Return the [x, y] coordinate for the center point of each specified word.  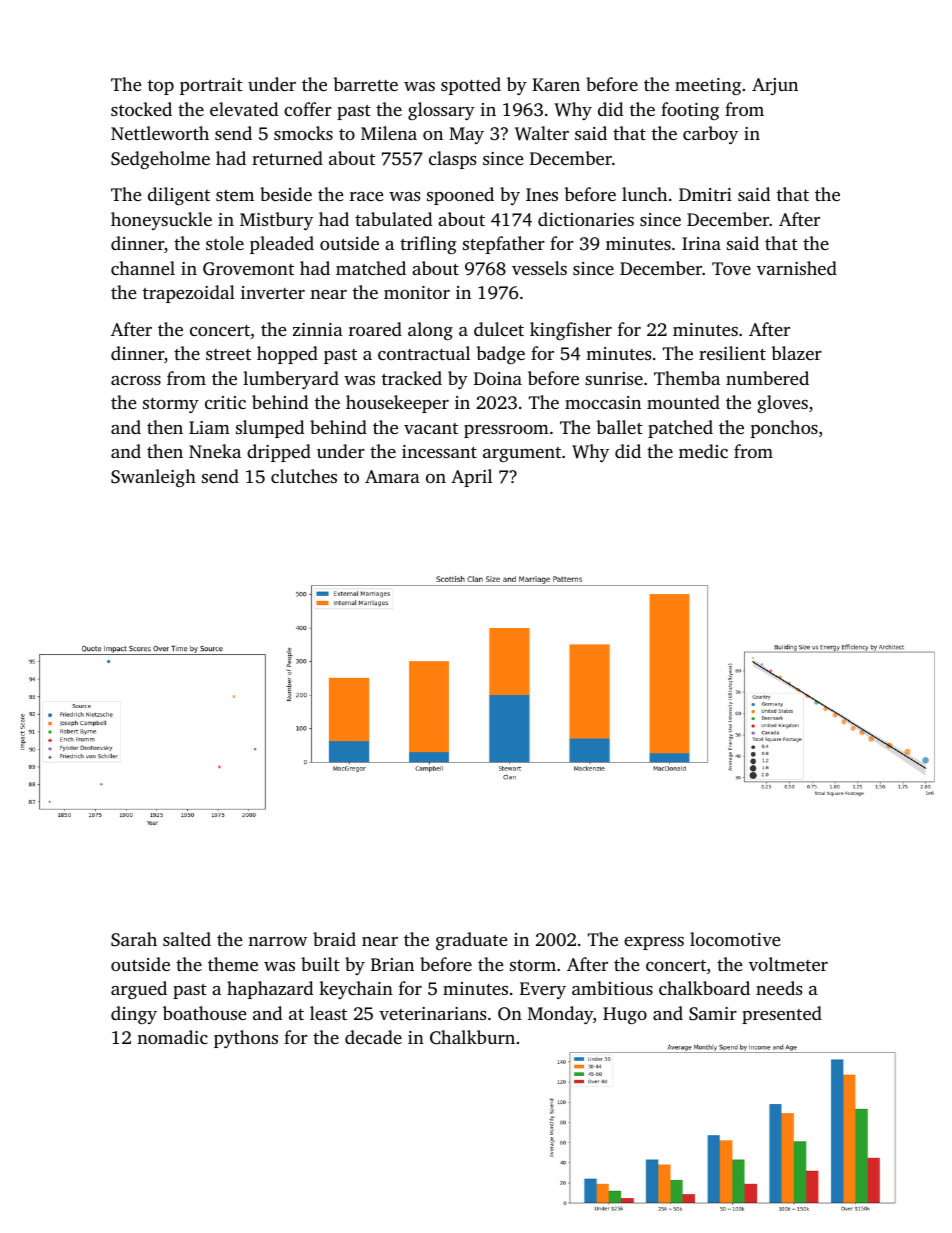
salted [187, 939]
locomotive [735, 939]
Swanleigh [153, 478]
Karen [556, 84]
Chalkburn [472, 1037]
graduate [472, 941]
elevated [244, 109]
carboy [710, 135]
